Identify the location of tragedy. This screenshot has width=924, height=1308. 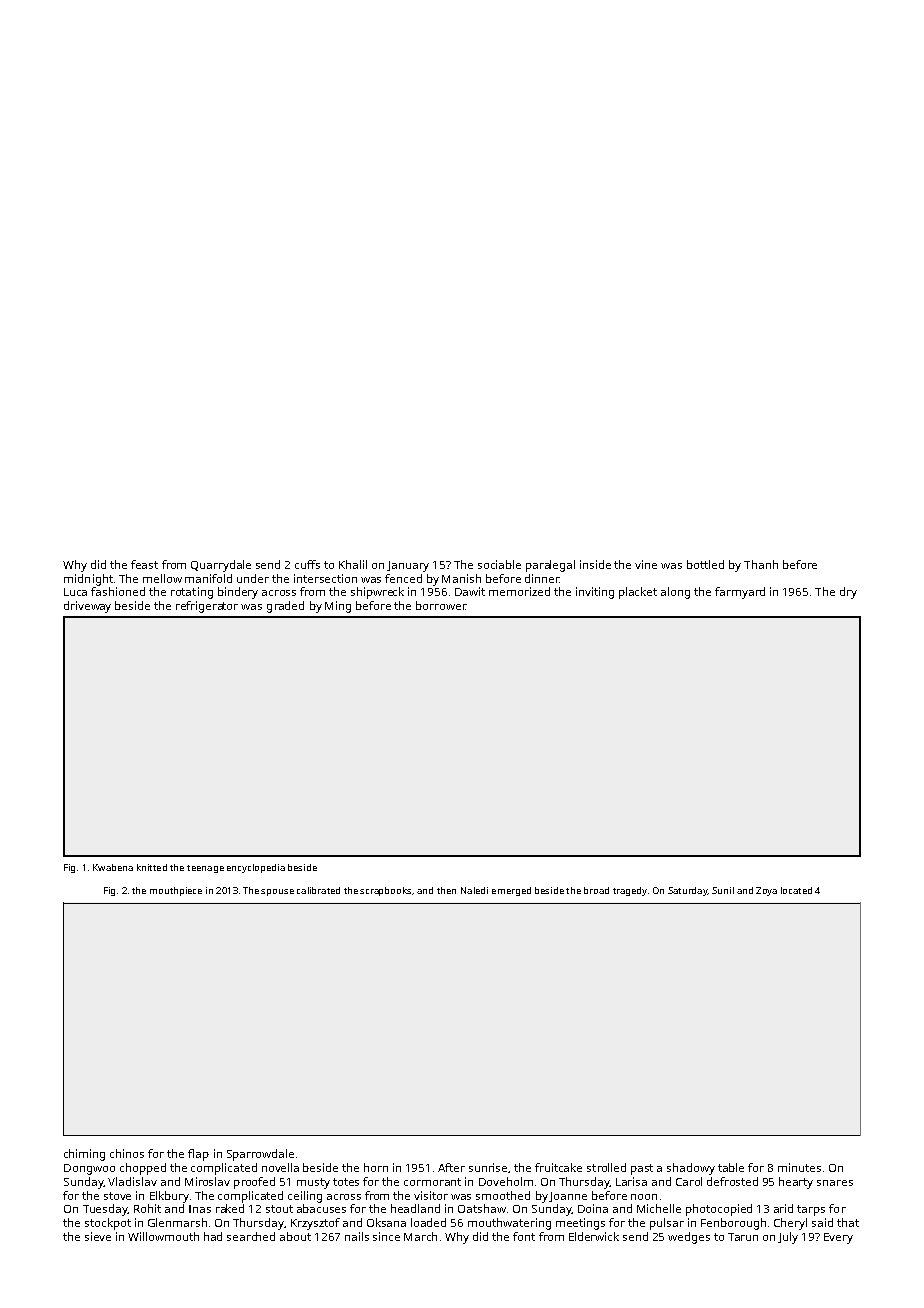
(630, 891).
